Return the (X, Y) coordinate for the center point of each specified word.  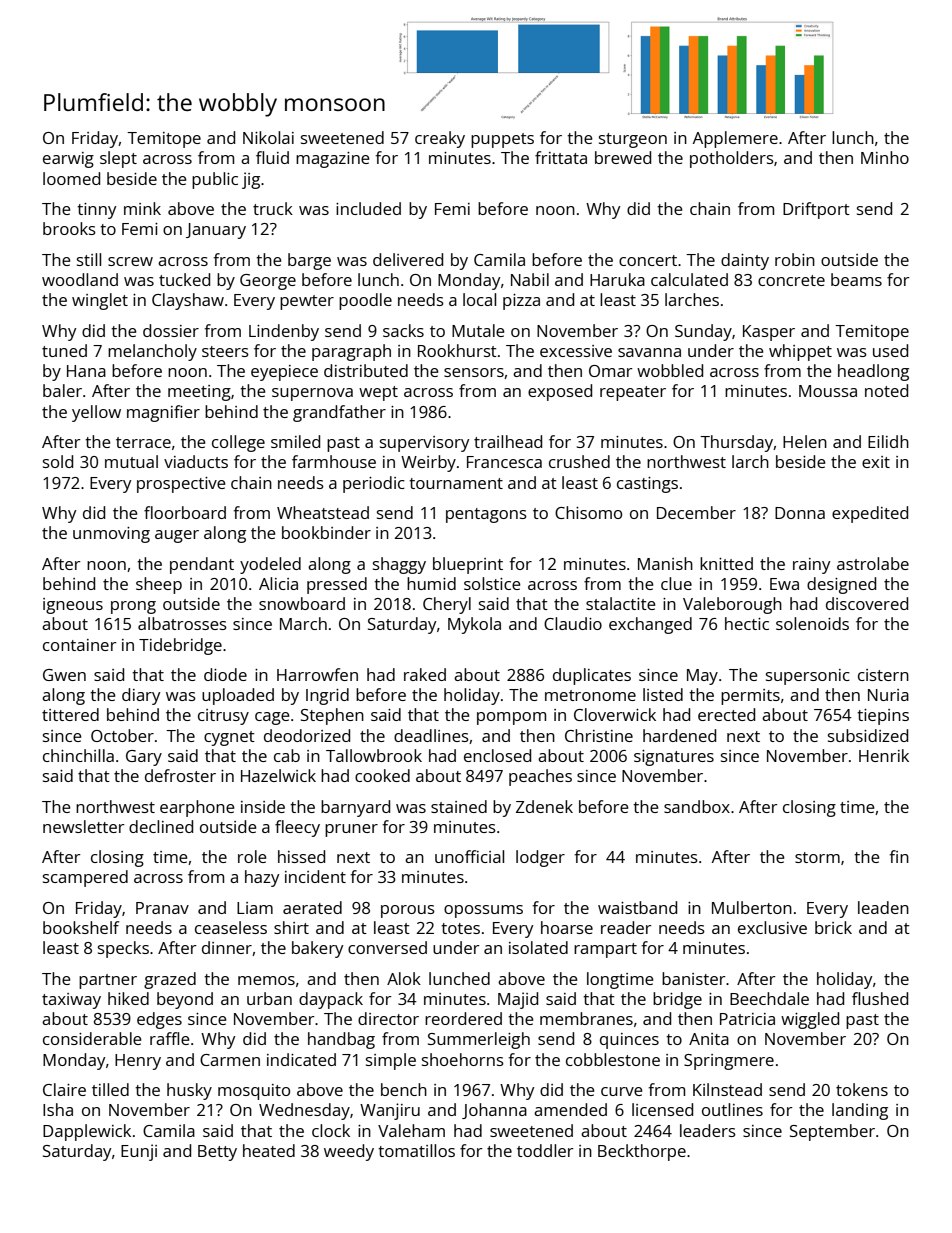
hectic (747, 623)
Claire (64, 1089)
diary (141, 696)
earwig (68, 160)
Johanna (494, 1111)
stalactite (621, 603)
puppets (502, 140)
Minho (885, 157)
